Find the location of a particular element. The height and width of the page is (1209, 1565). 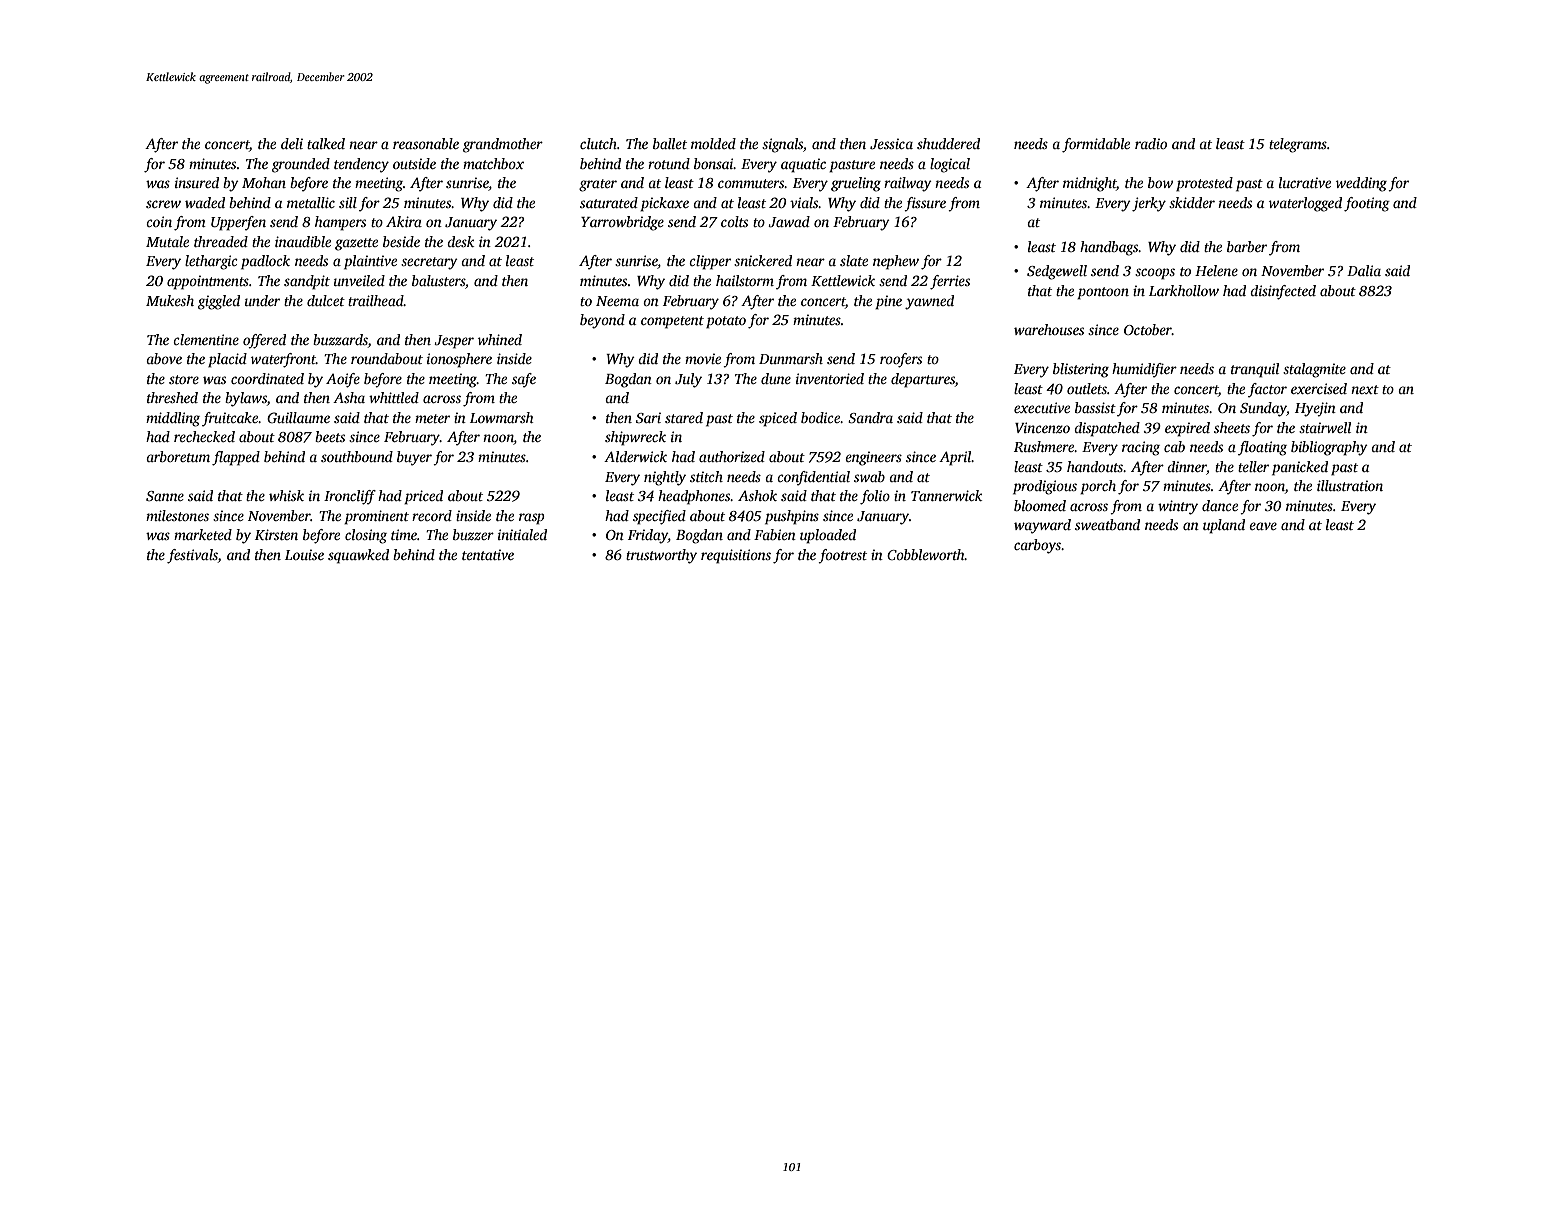

telegrams is located at coordinates (1298, 145).
